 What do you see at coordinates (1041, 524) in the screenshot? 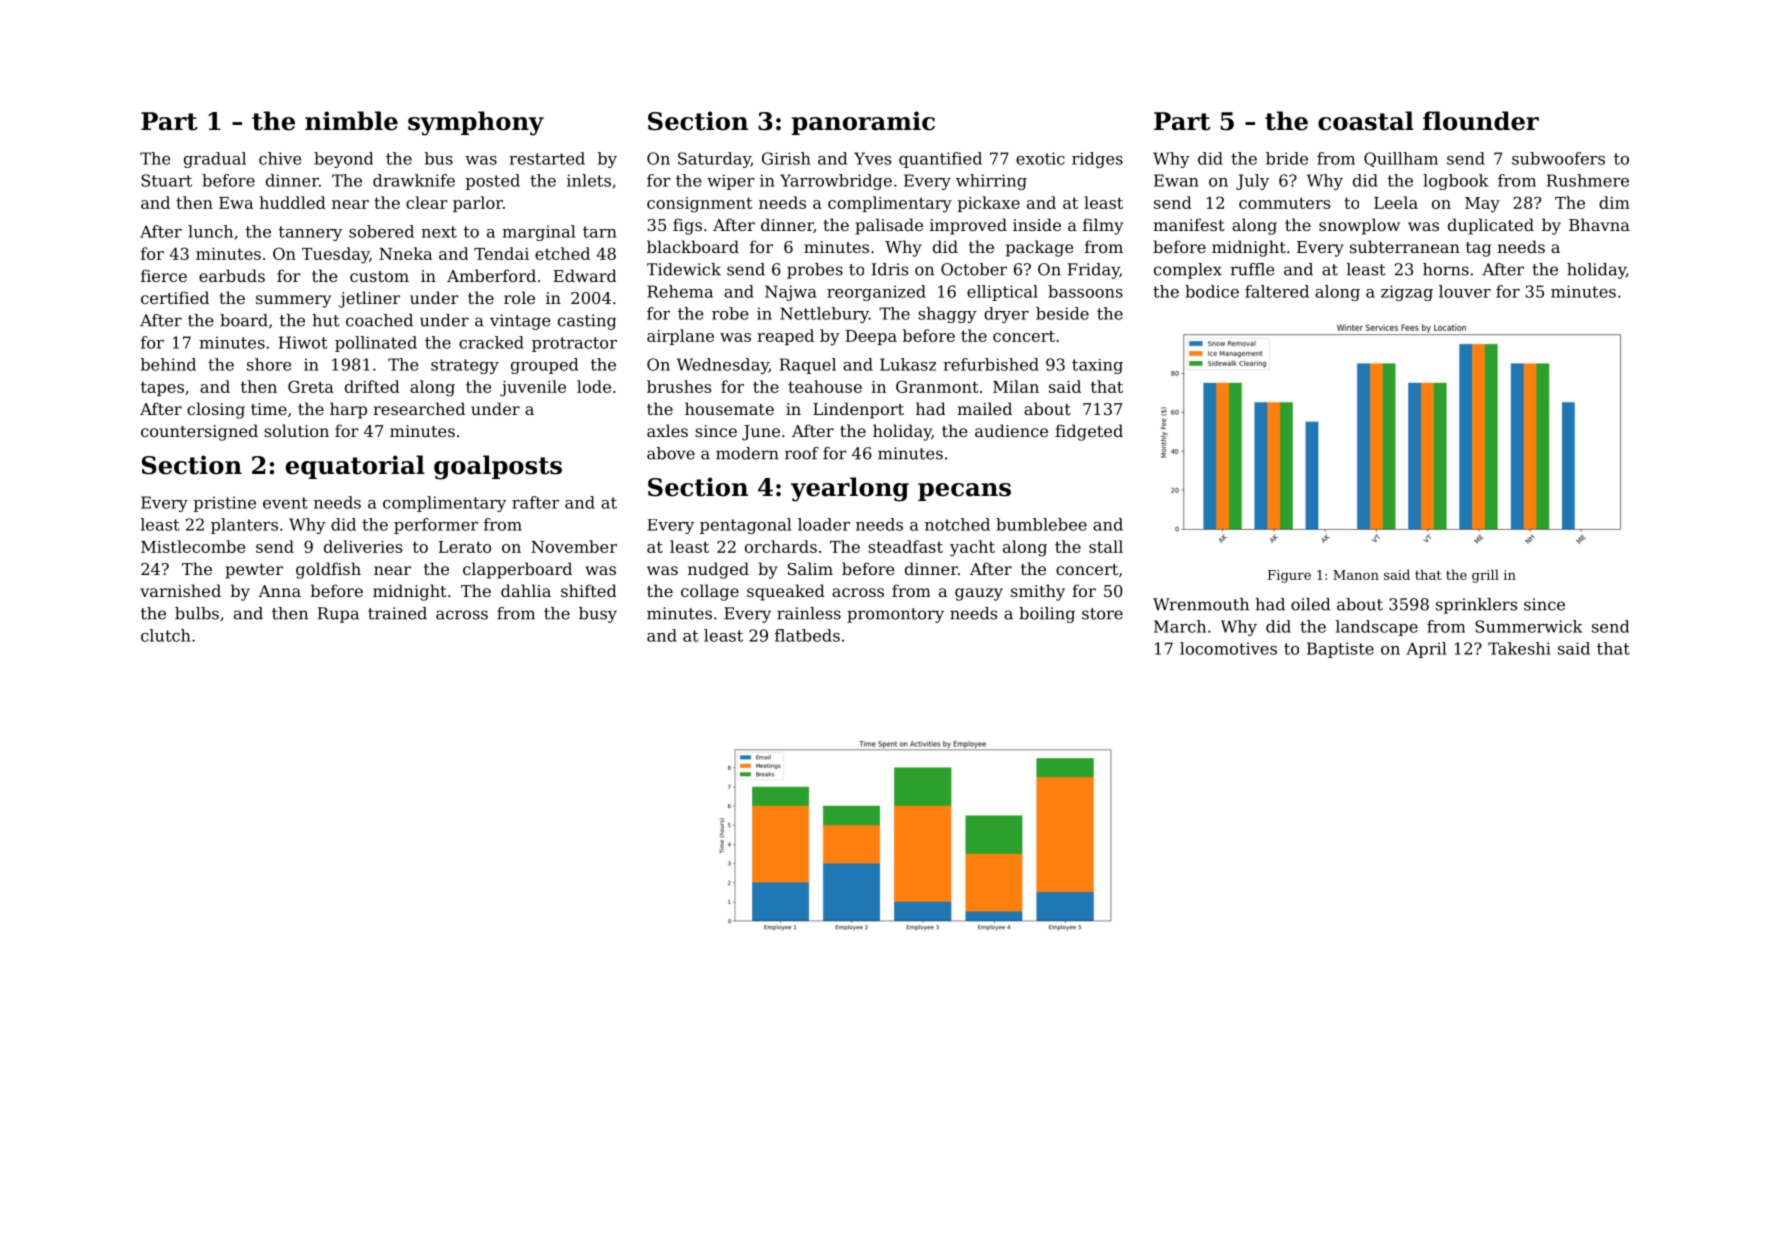
I see `bumblebee` at bounding box center [1041, 524].
